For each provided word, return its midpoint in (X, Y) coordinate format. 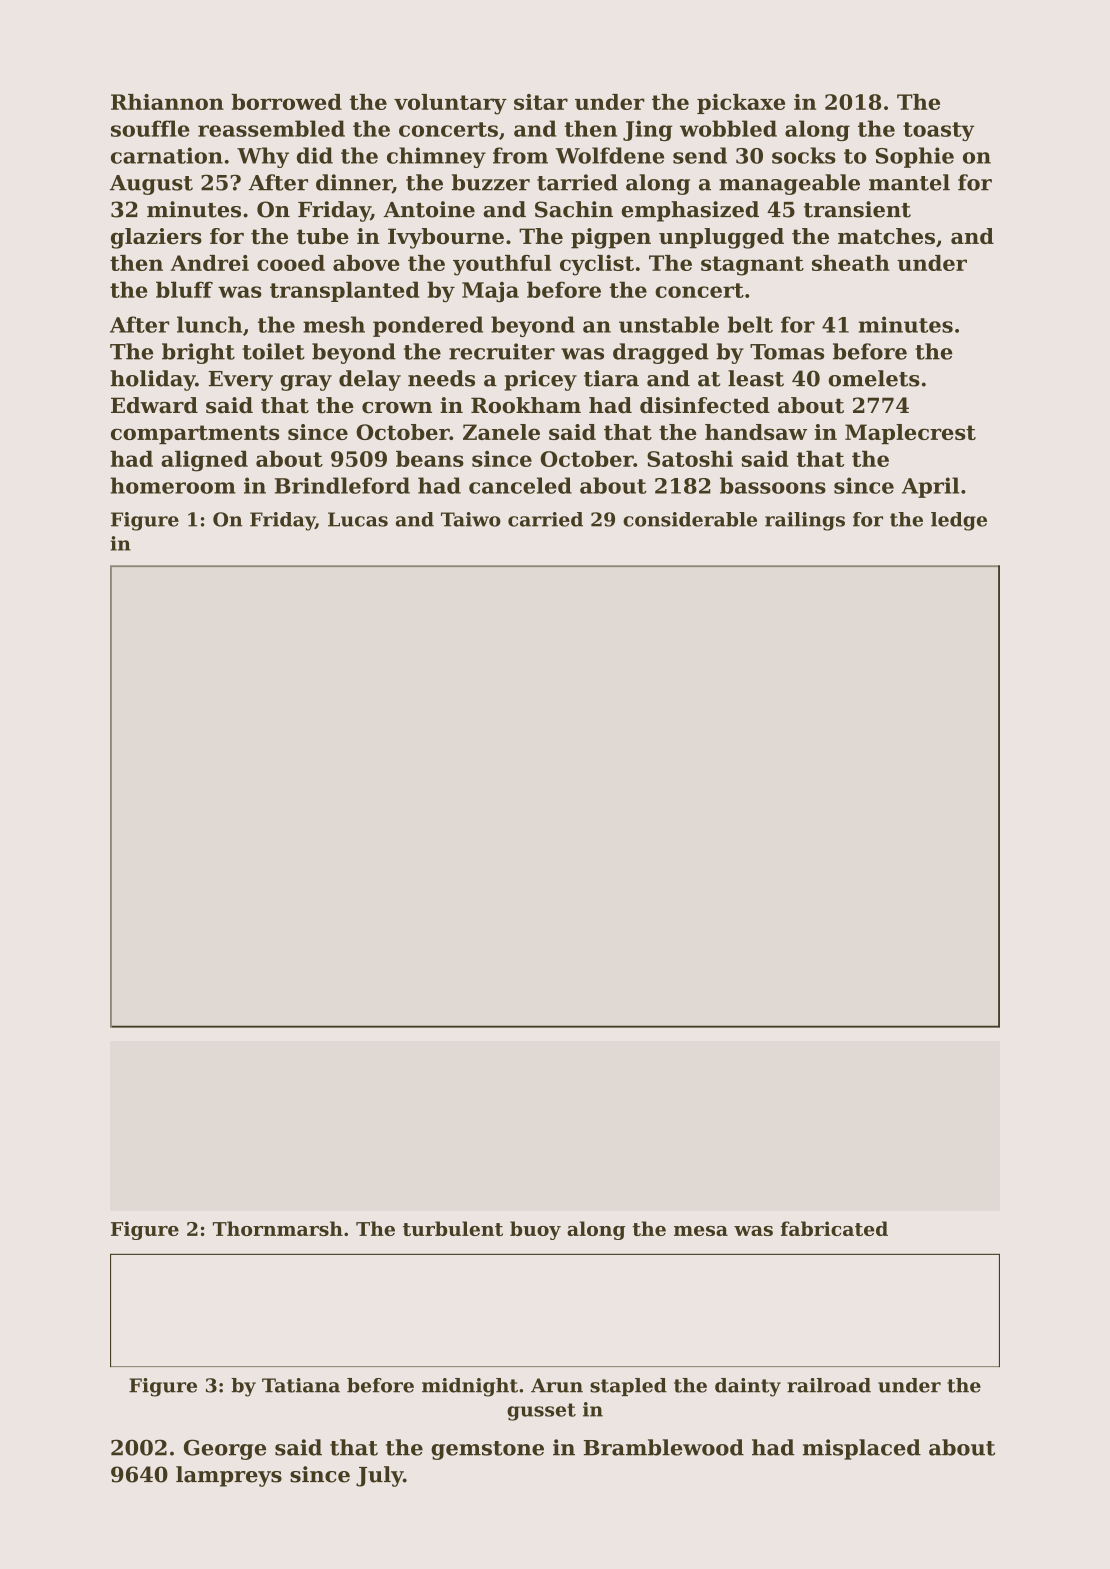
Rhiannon (167, 102)
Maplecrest (910, 434)
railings (805, 521)
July (379, 1476)
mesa (701, 1231)
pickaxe (741, 104)
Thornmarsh (278, 1228)
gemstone (487, 1450)
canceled (520, 485)
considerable (690, 519)
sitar (541, 102)
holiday (152, 380)
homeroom (173, 485)
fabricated (834, 1228)
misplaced (862, 1449)
